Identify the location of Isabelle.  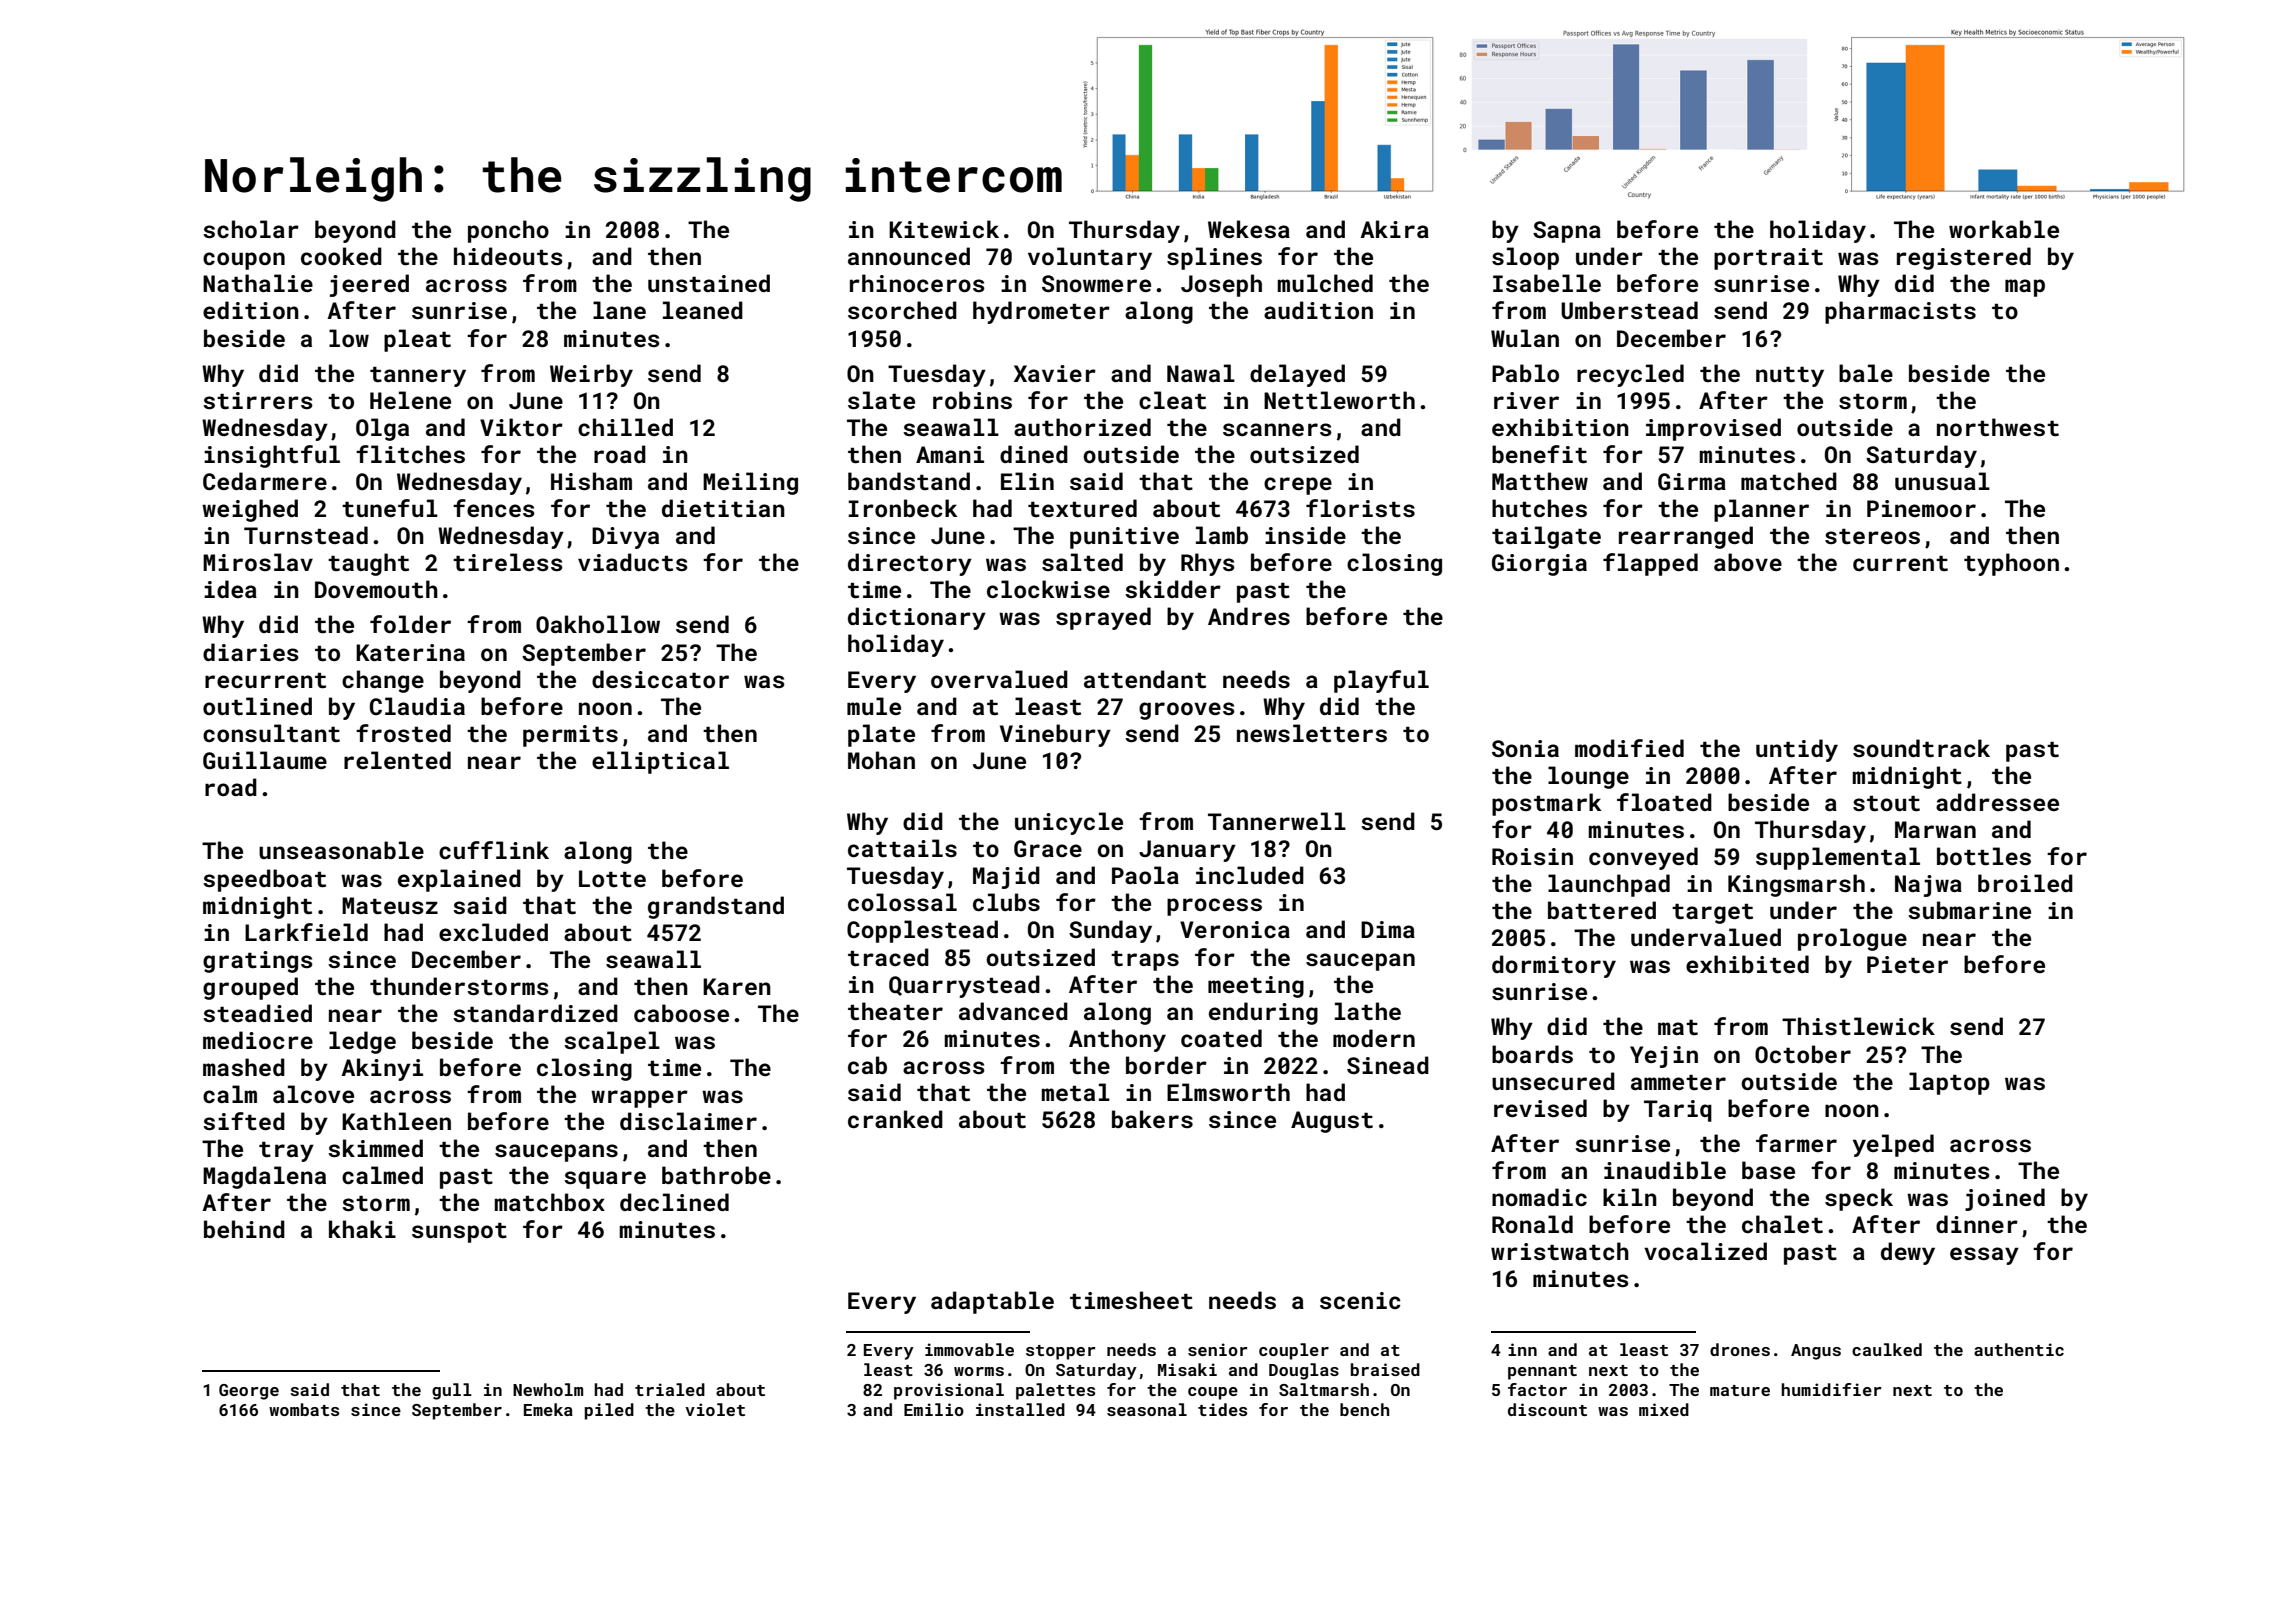
(1547, 283).
